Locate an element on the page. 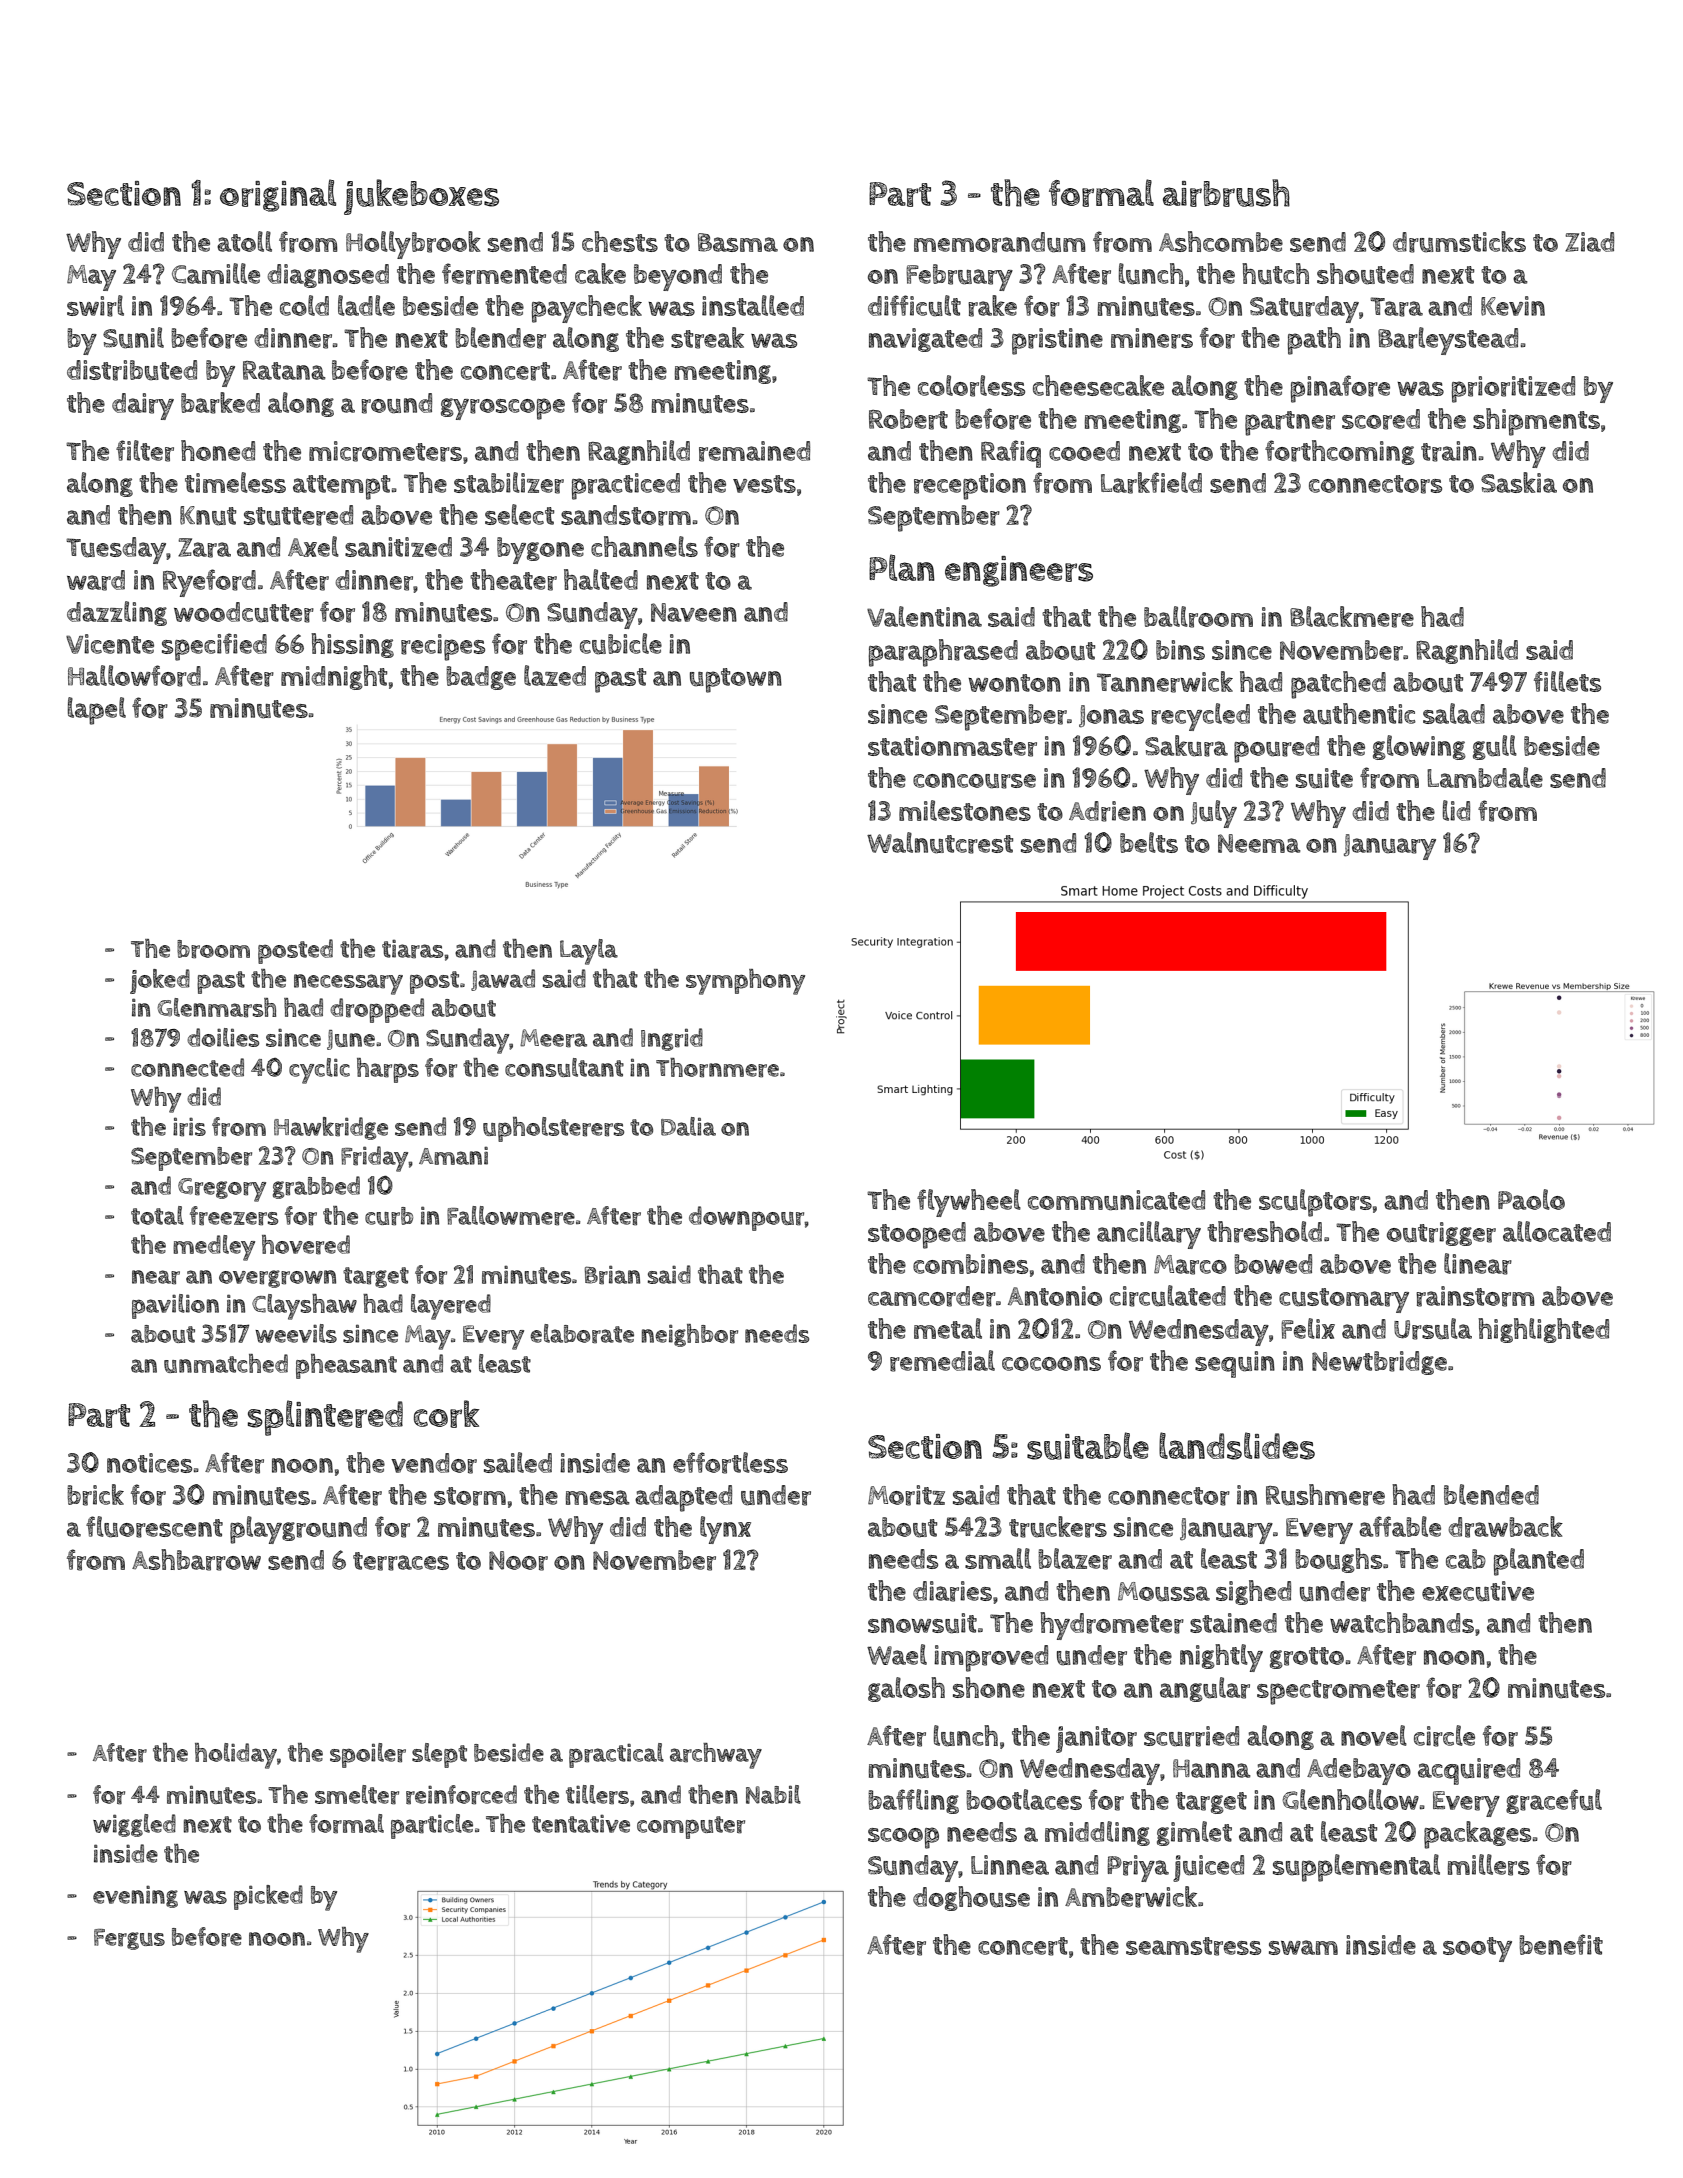 The image size is (1683, 2178). drawback is located at coordinates (1505, 1527).
